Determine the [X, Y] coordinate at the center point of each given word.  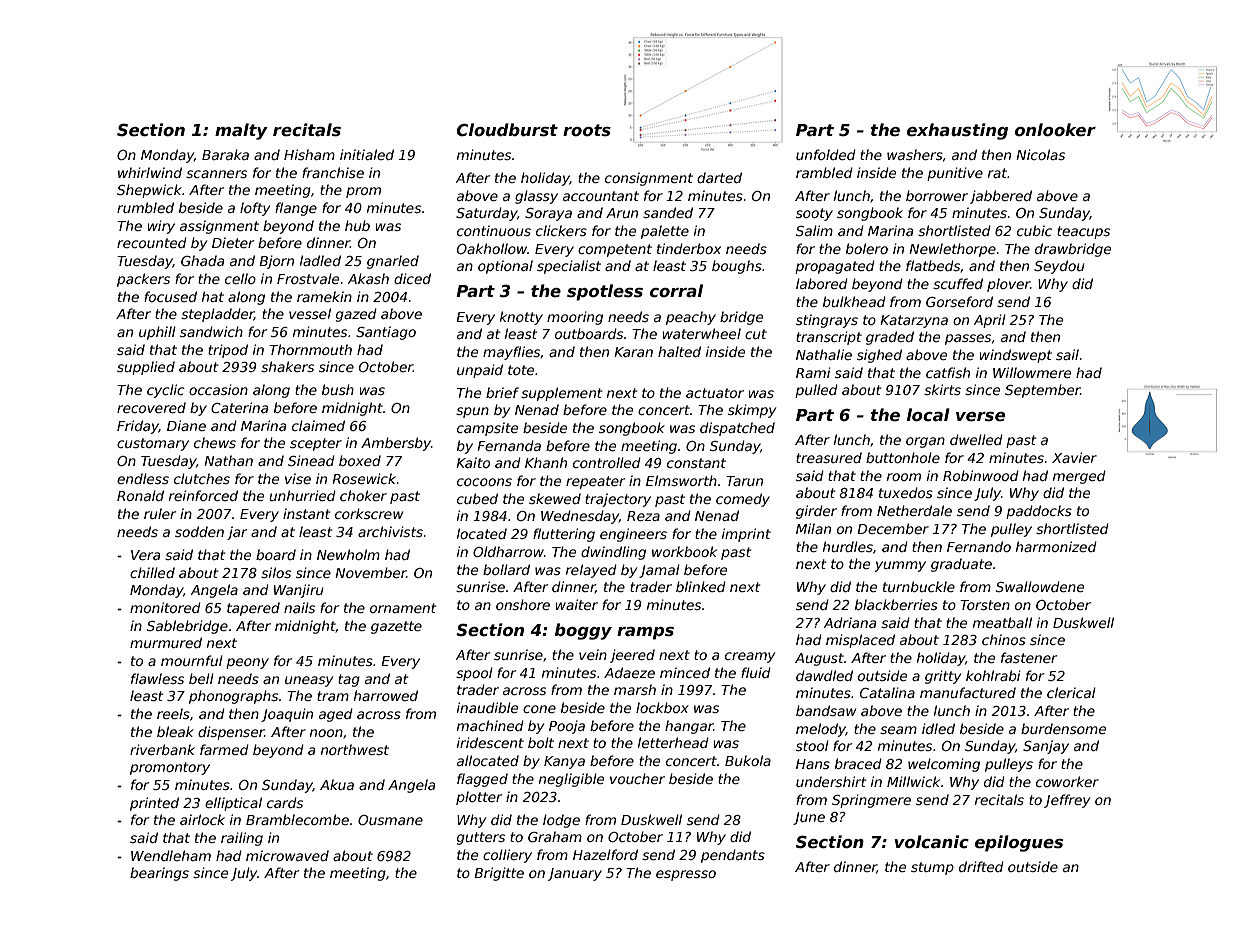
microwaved [287, 855]
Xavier [1074, 457]
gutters [481, 838]
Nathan [228, 460]
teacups [1083, 232]
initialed [367, 154]
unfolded [826, 154]
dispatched [737, 429]
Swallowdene [1040, 586]
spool [474, 674]
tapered [253, 609]
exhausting [957, 131]
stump [932, 868]
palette [665, 232]
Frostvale [308, 278]
